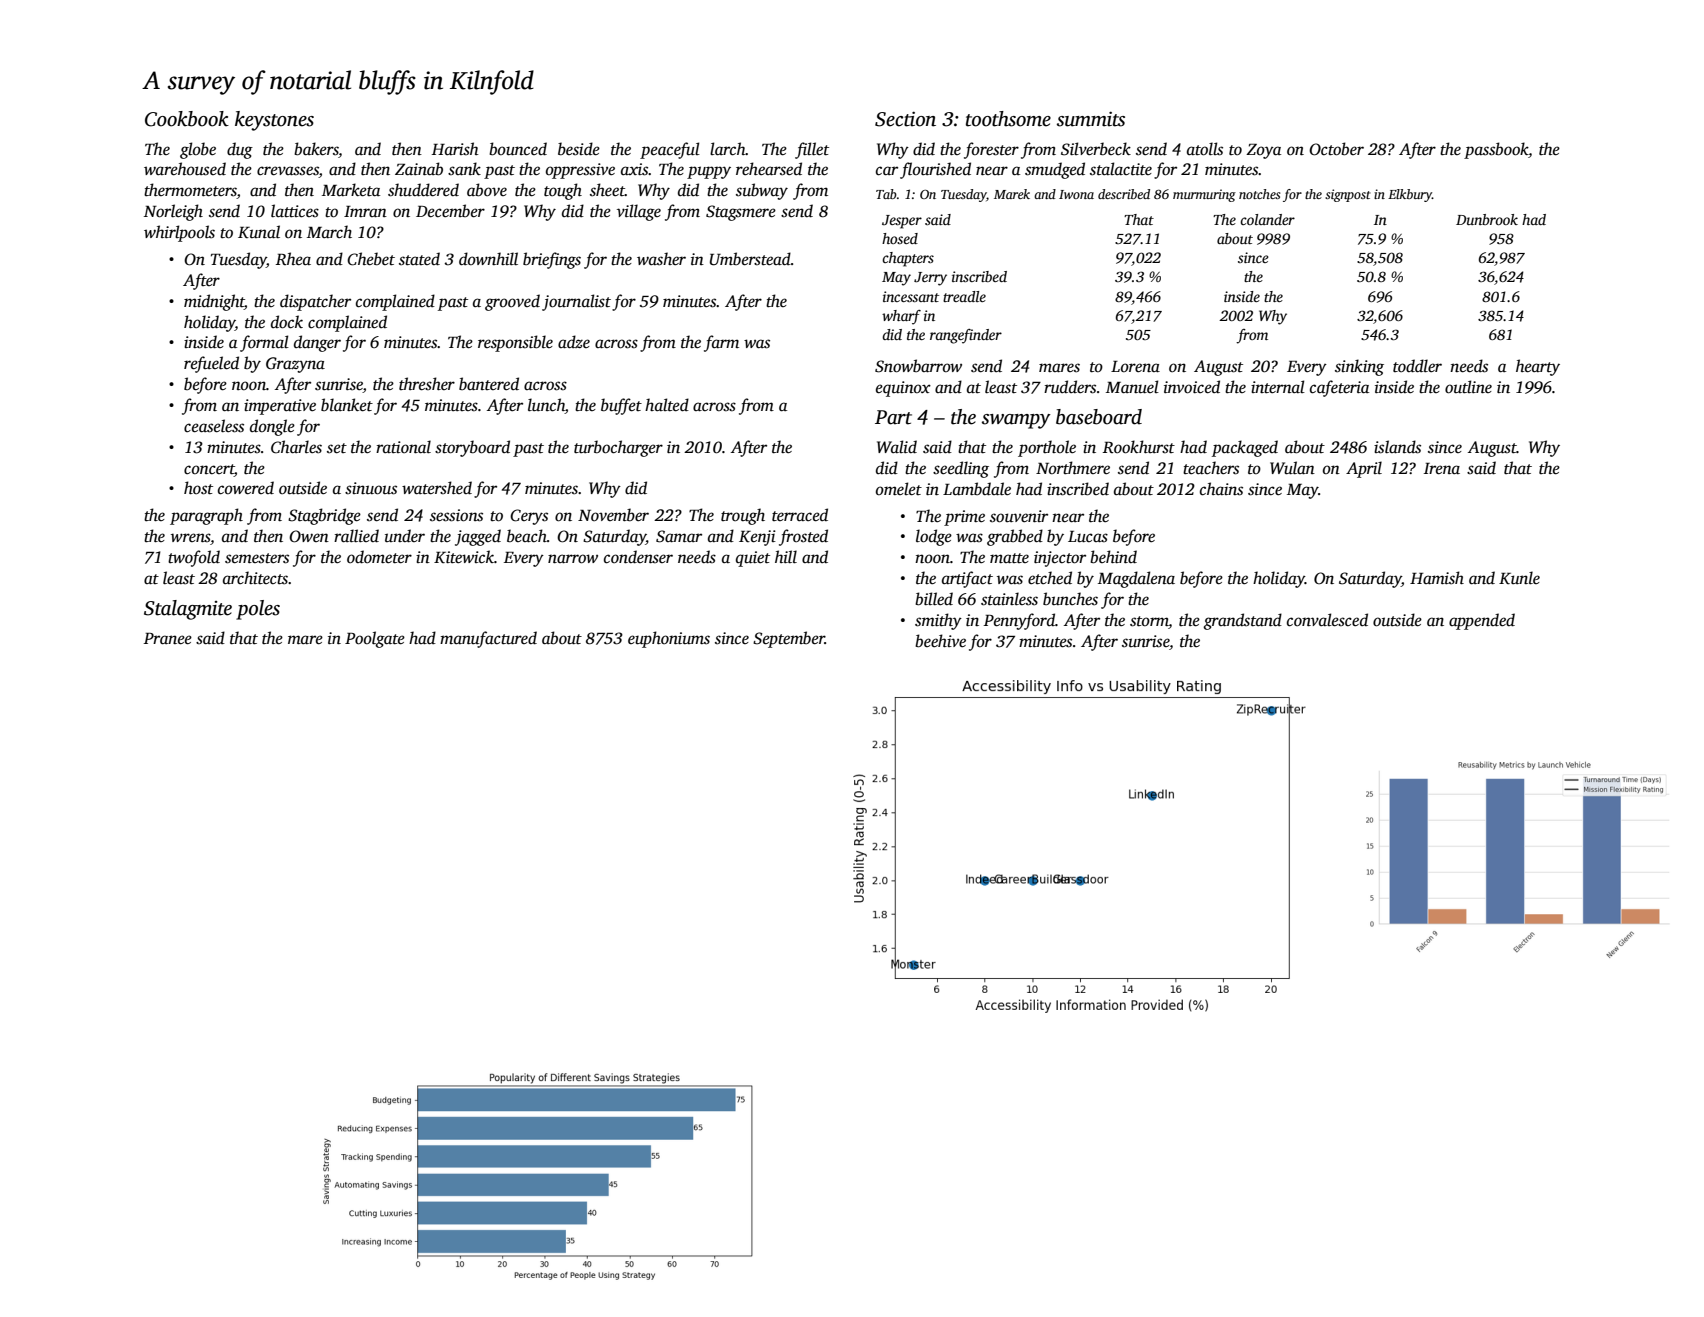 The width and height of the document is (1704, 1317). Describe the element at coordinates (255, 578) in the document. I see `architects` at that location.
